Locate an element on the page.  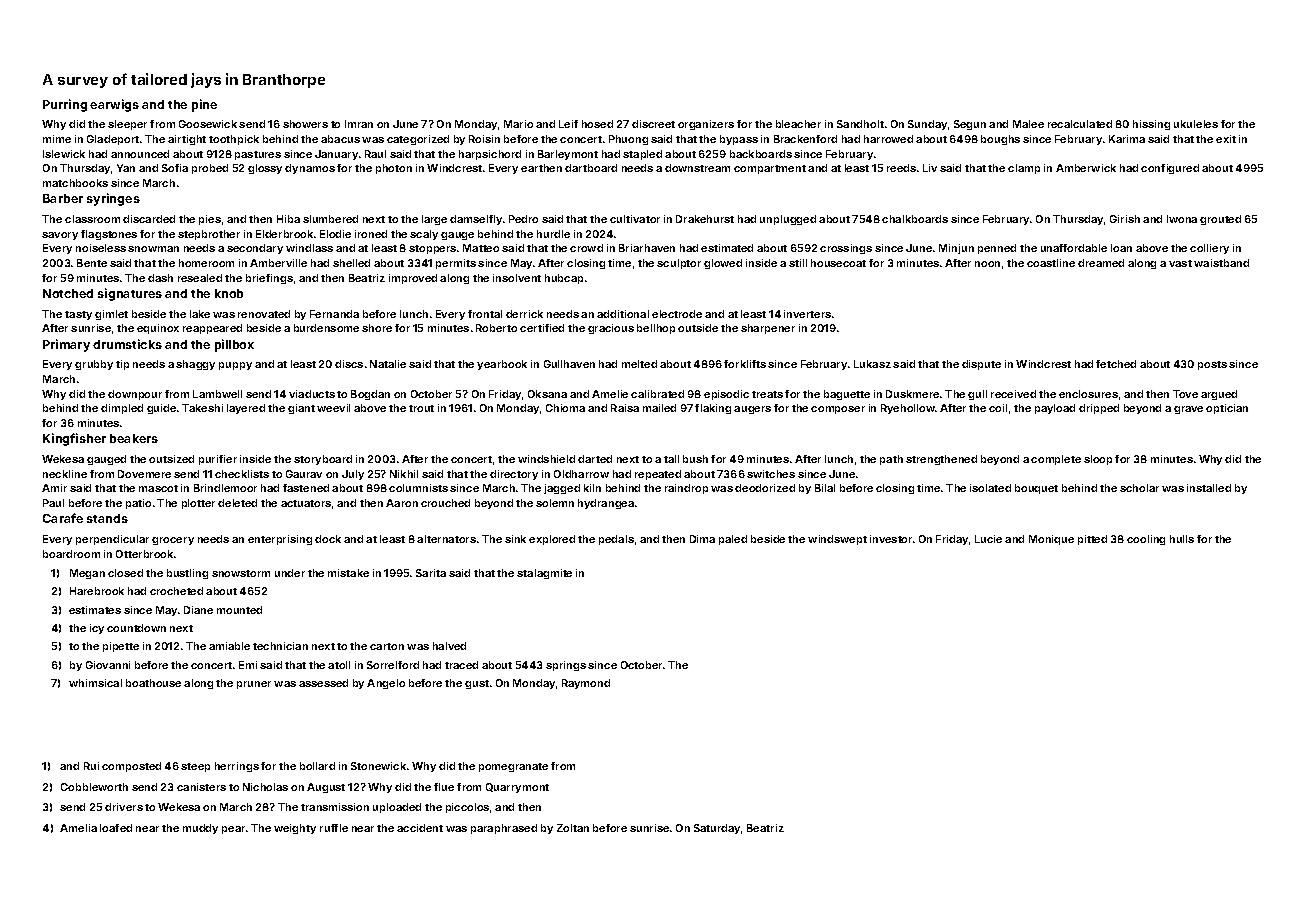
showers is located at coordinates (305, 124).
